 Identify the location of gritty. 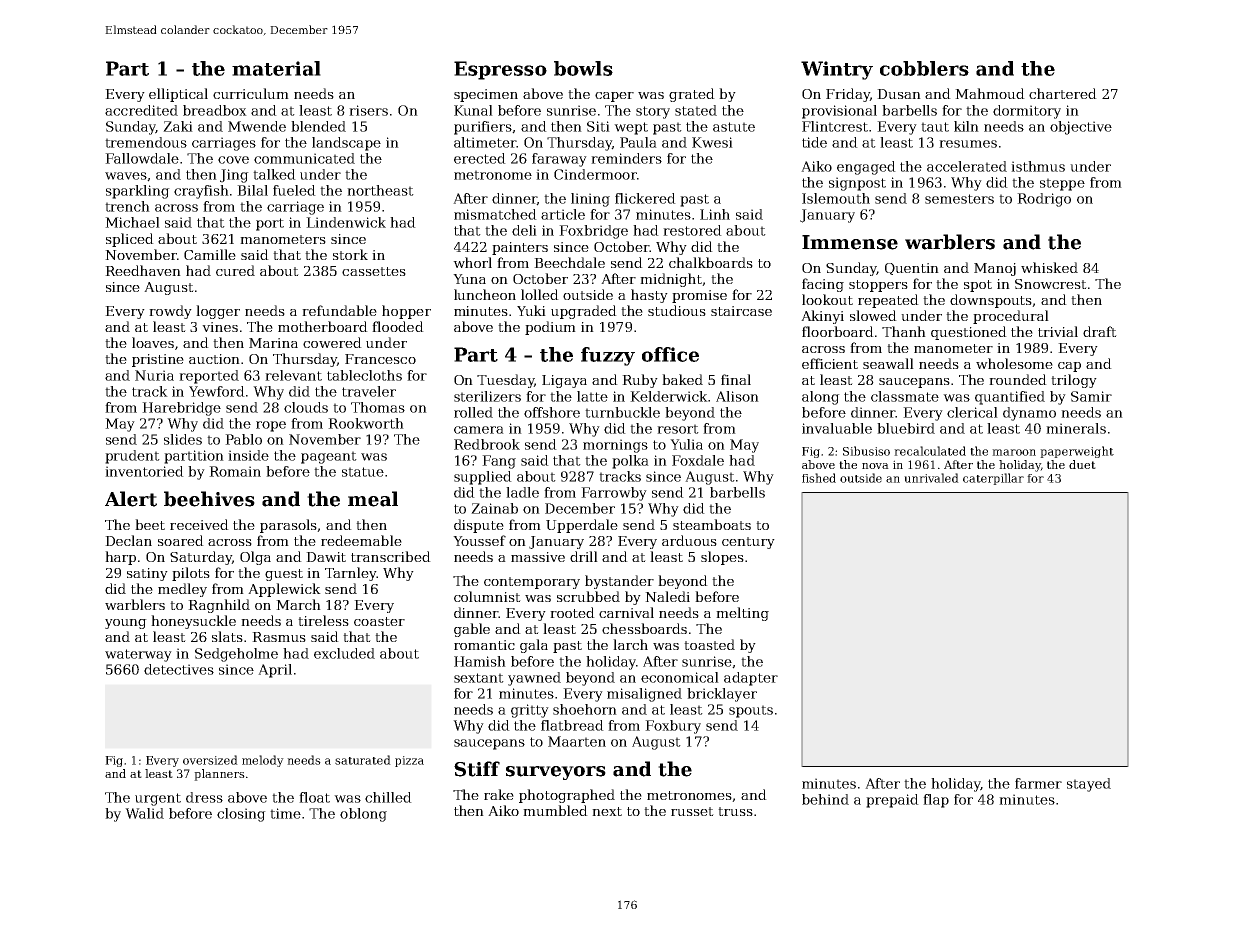
(530, 711).
